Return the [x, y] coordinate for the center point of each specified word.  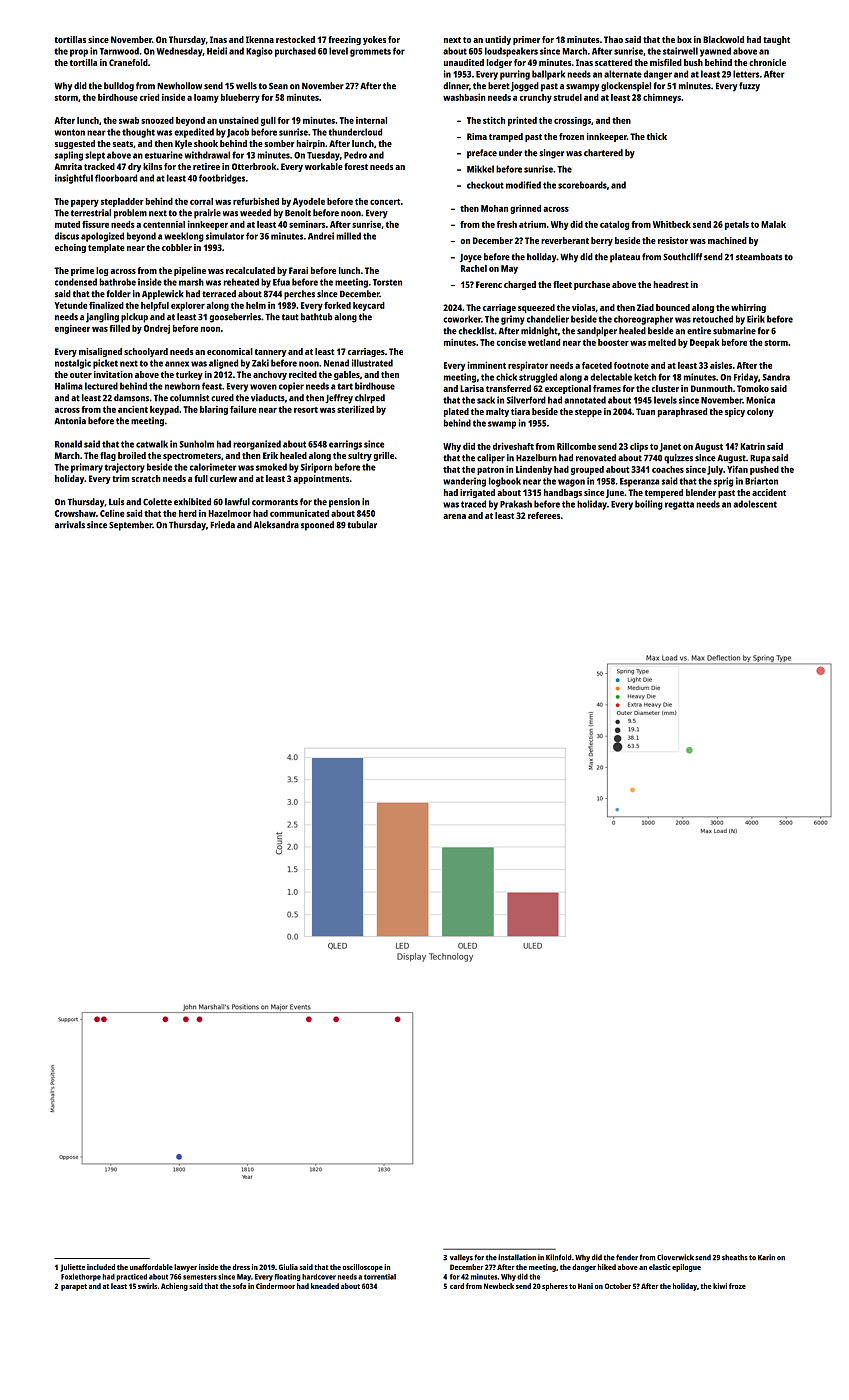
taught [776, 40]
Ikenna [260, 39]
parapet [74, 1287]
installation [517, 1257]
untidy [498, 40]
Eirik [756, 319]
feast [212, 386]
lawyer [185, 1268]
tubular [362, 525]
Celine [112, 513]
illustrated [372, 363]
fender [627, 1257]
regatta [679, 505]
